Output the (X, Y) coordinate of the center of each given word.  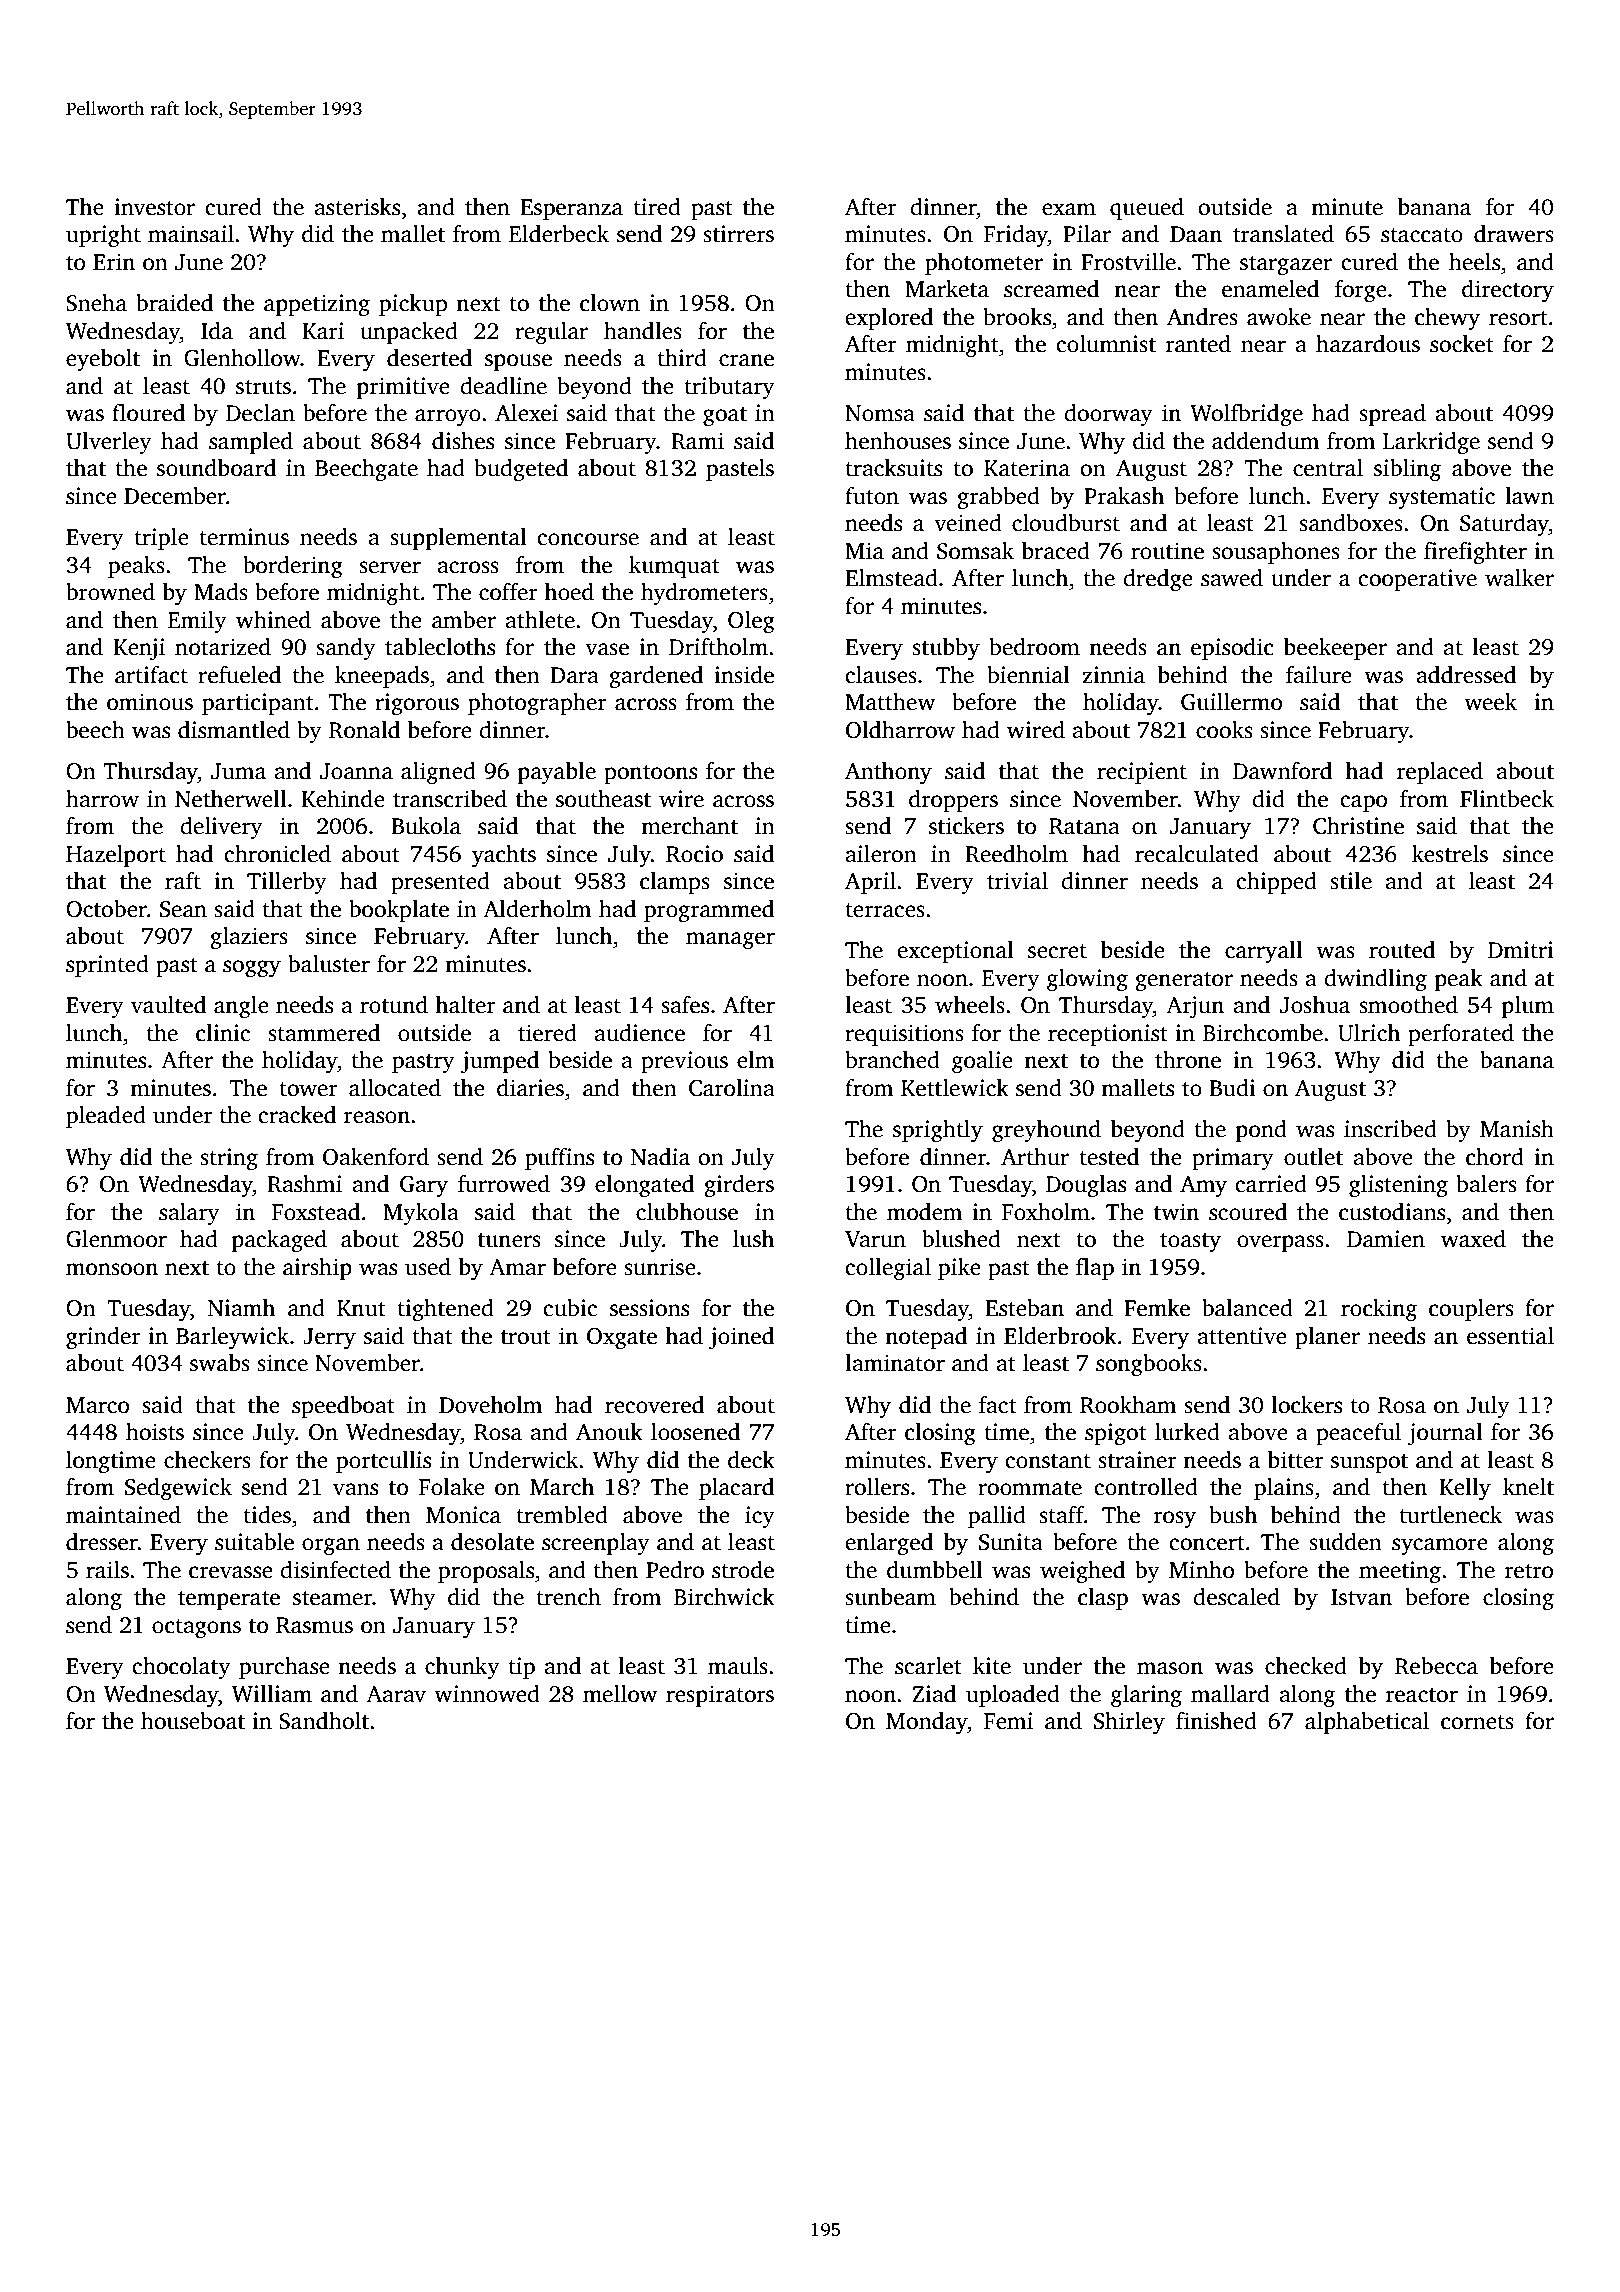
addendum (1265, 441)
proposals (486, 1572)
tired (657, 207)
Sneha (96, 303)
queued (1147, 209)
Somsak (975, 551)
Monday (927, 1723)
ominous (150, 702)
